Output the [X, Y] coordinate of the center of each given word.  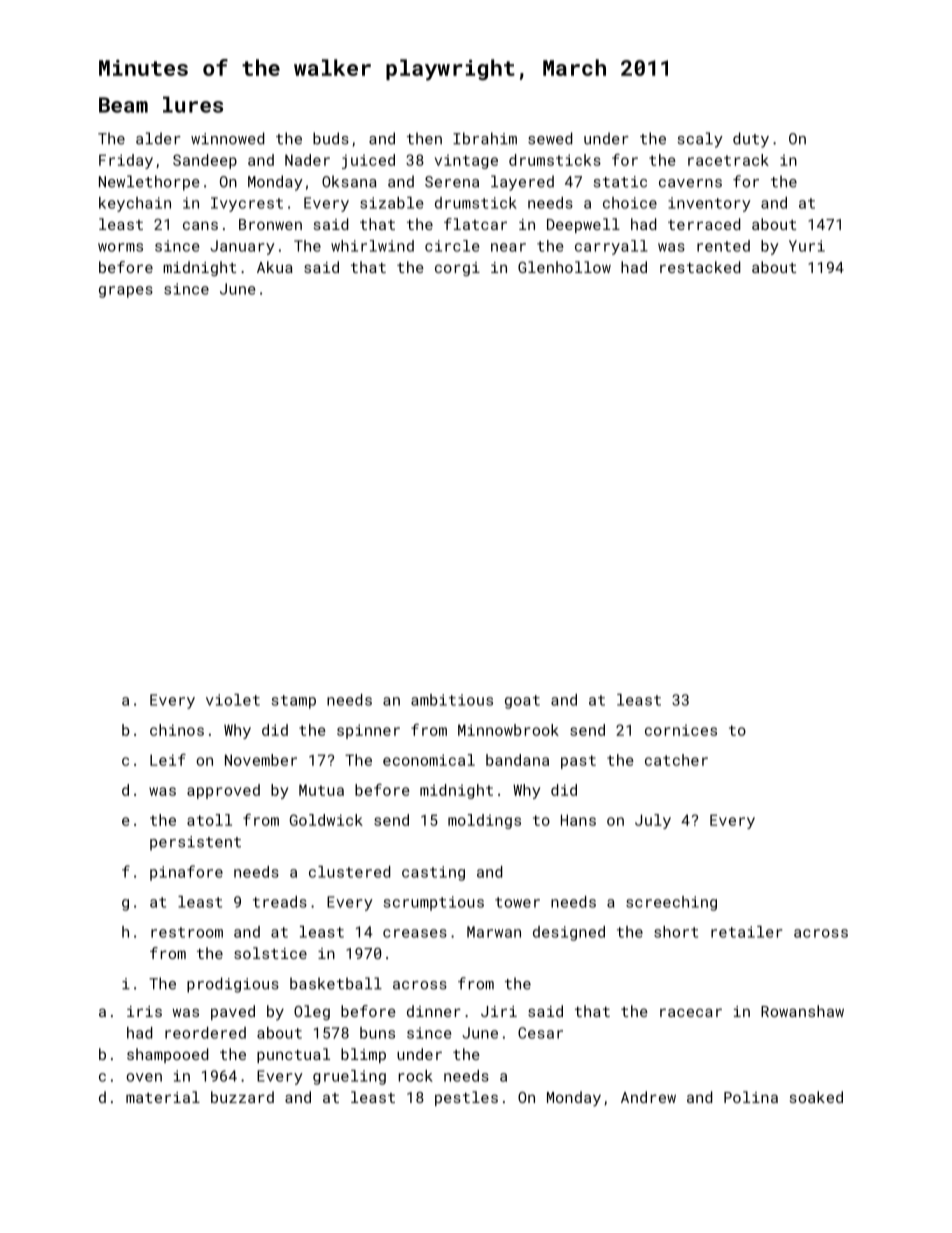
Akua [275, 267]
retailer [747, 932]
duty [751, 140]
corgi [457, 269]
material [163, 1097]
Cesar [540, 1033]
